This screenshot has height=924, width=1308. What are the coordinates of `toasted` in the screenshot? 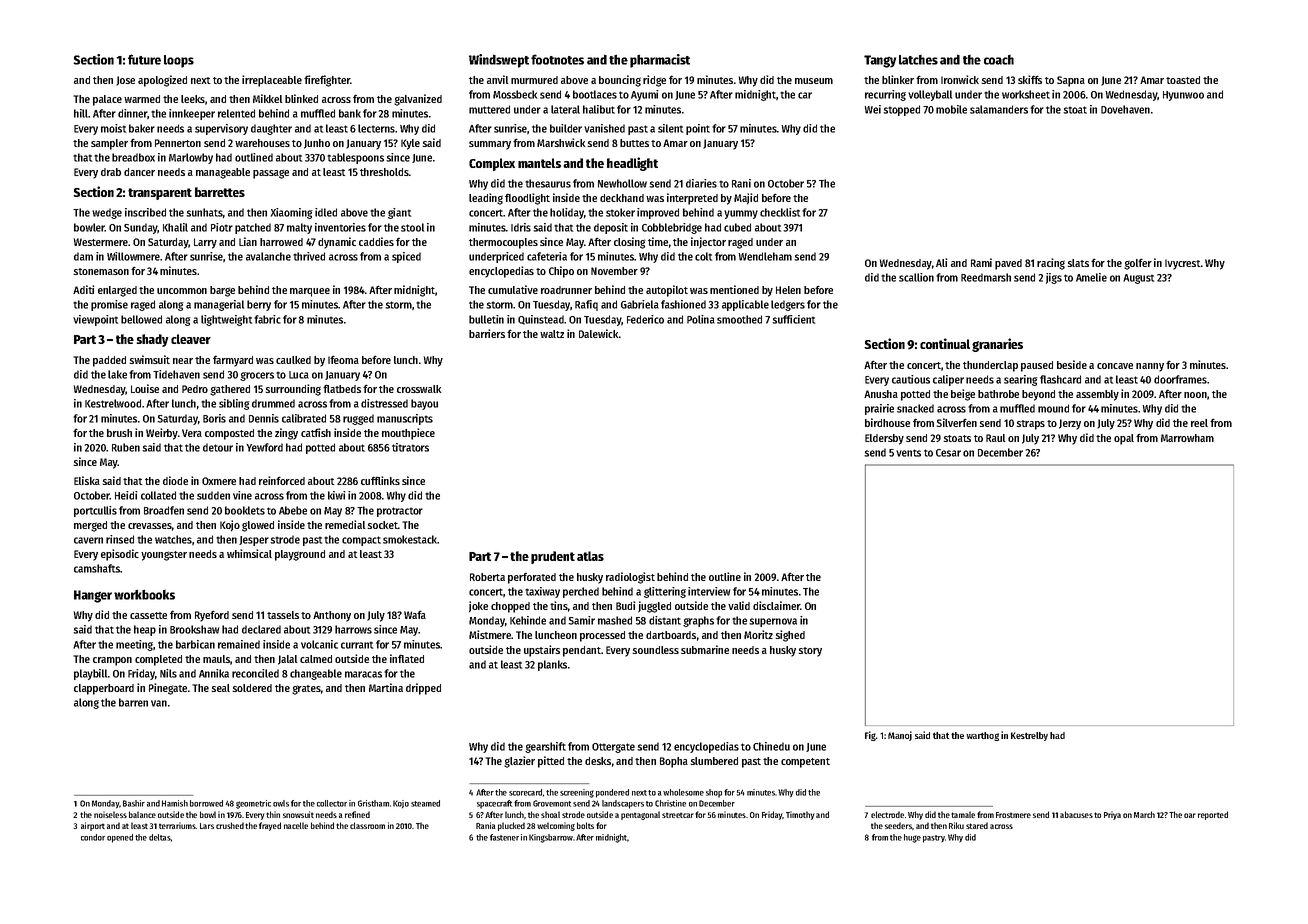 It's located at (1183, 80).
